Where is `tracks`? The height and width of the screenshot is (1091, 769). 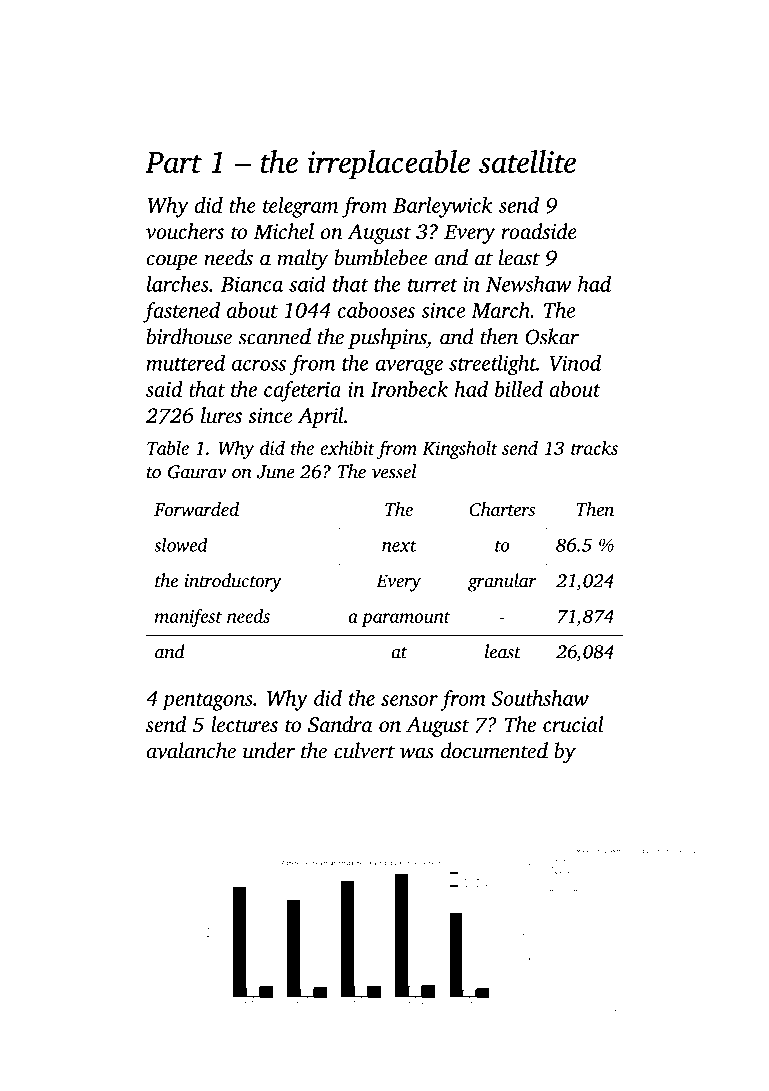 tracks is located at coordinates (594, 447).
